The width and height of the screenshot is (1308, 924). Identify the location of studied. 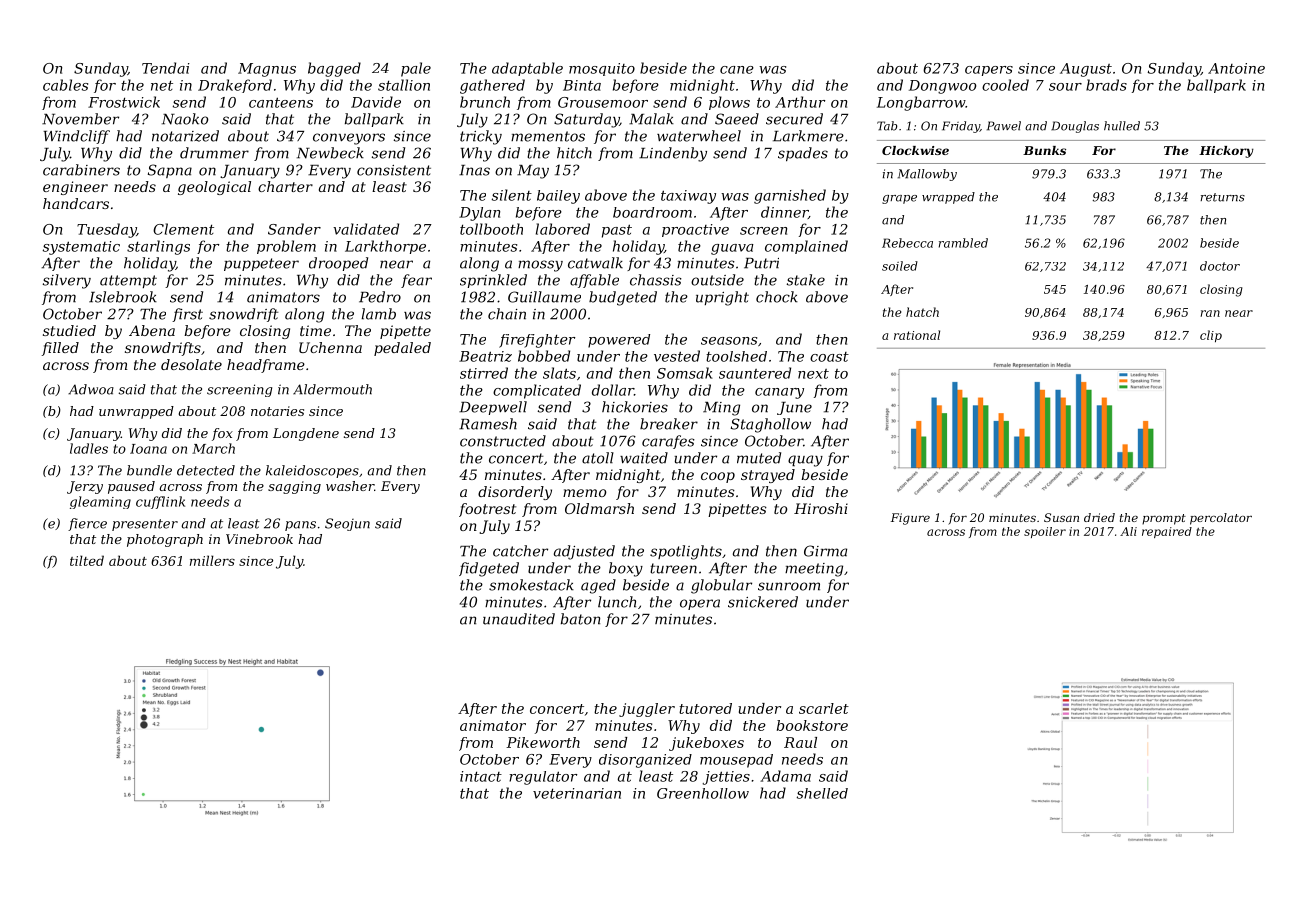
(69, 330).
